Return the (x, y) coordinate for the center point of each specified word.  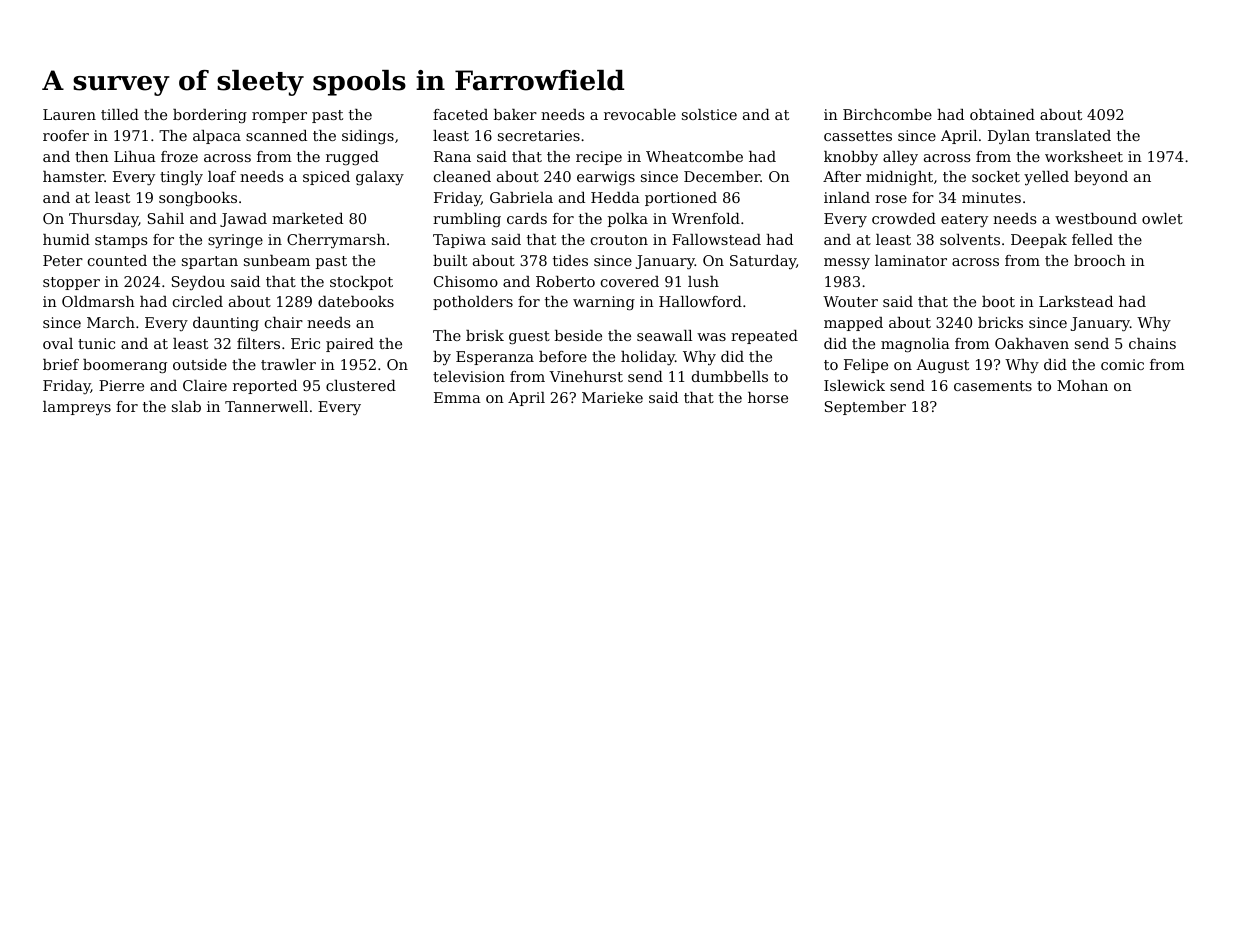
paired (350, 345)
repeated (764, 337)
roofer (66, 135)
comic (1122, 364)
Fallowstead (716, 239)
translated (1073, 135)
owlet (1162, 218)
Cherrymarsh (336, 241)
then (92, 156)
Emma (457, 397)
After (842, 176)
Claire (205, 385)
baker (515, 114)
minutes (991, 197)
